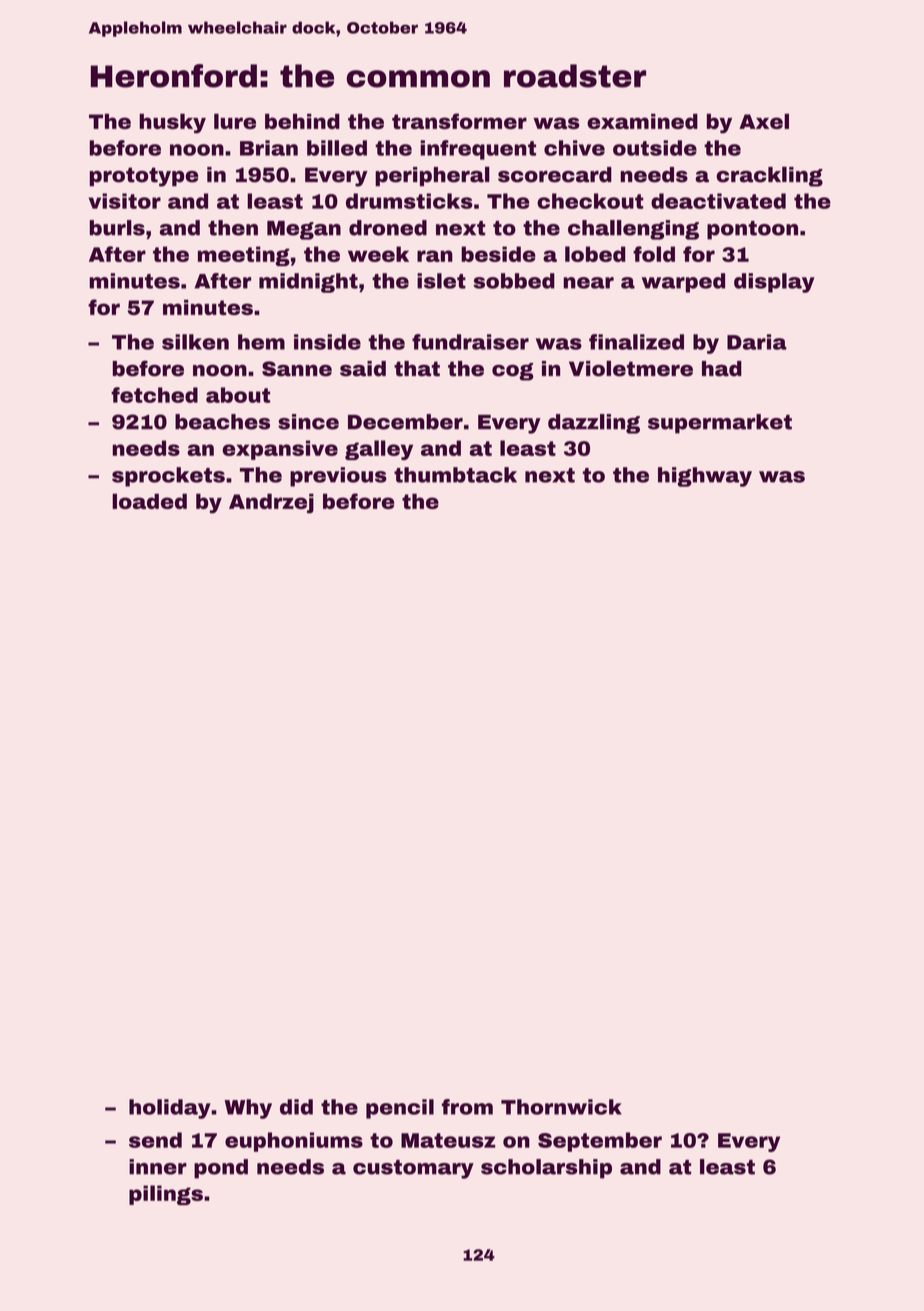  I want to click on warped, so click(683, 283).
